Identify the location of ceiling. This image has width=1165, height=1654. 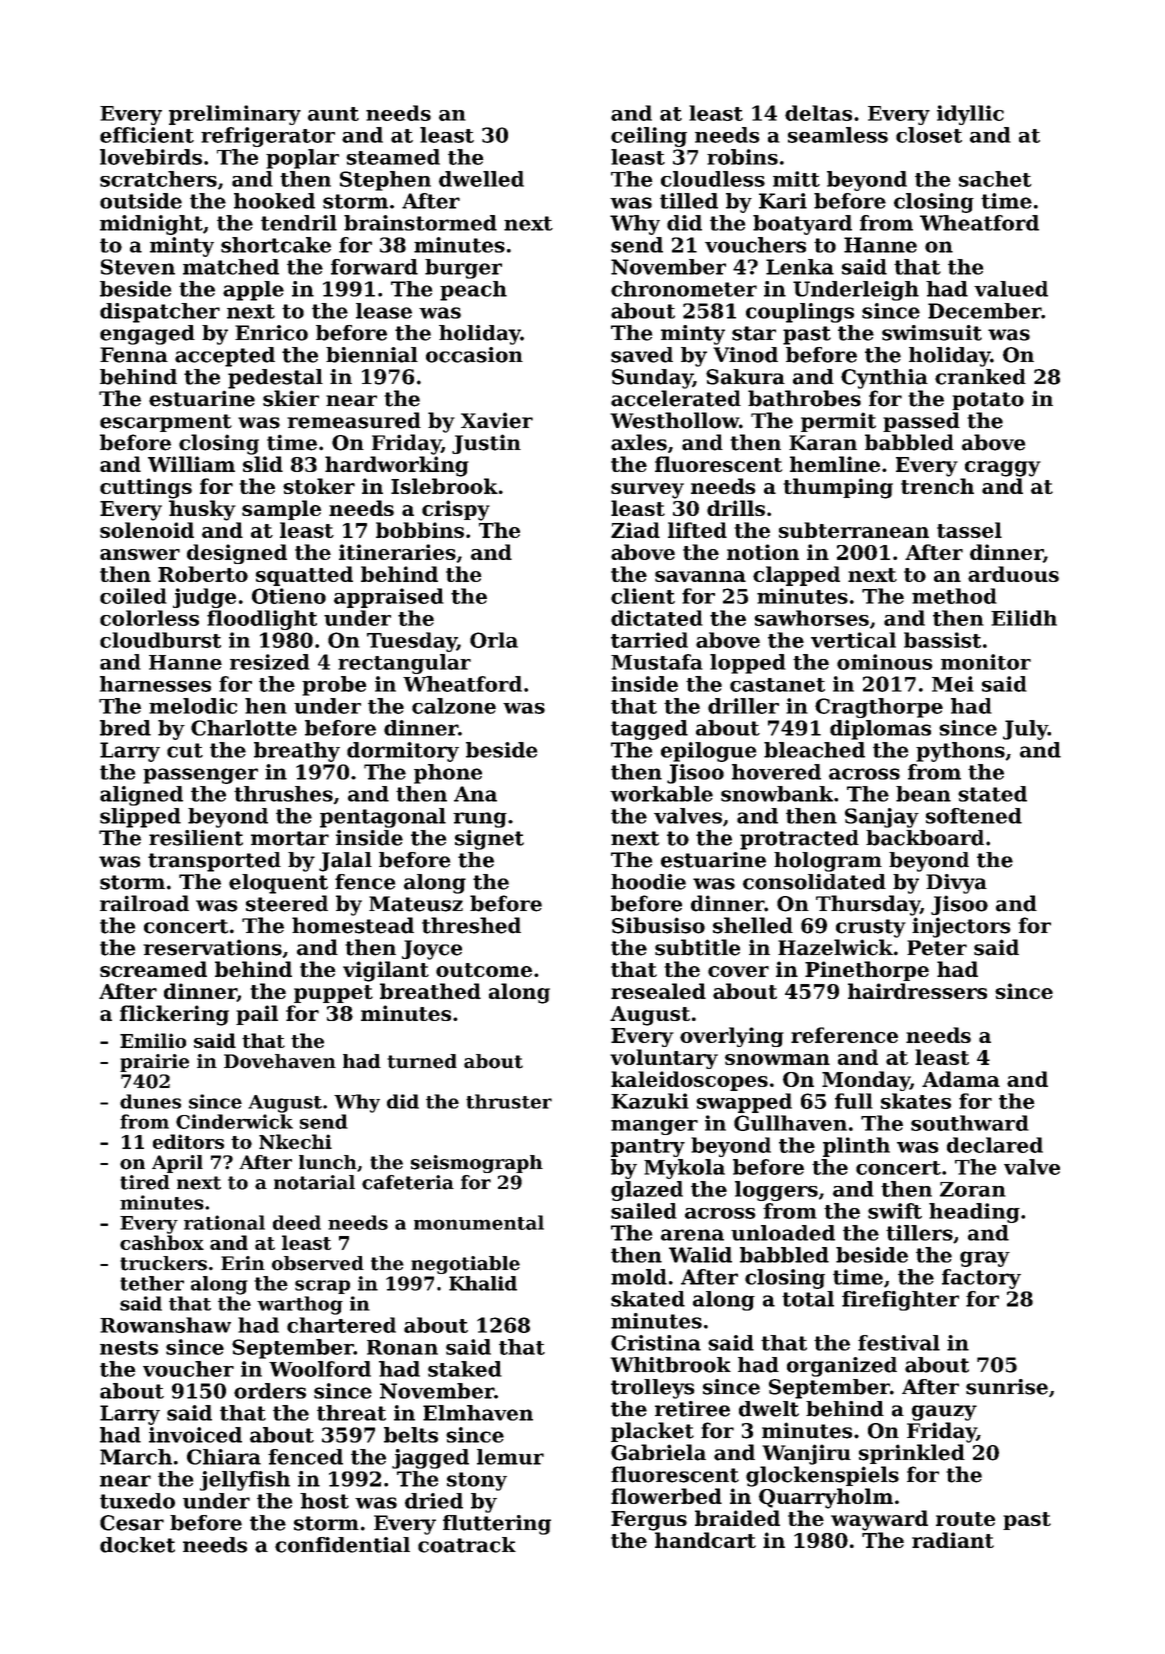
(649, 137).
